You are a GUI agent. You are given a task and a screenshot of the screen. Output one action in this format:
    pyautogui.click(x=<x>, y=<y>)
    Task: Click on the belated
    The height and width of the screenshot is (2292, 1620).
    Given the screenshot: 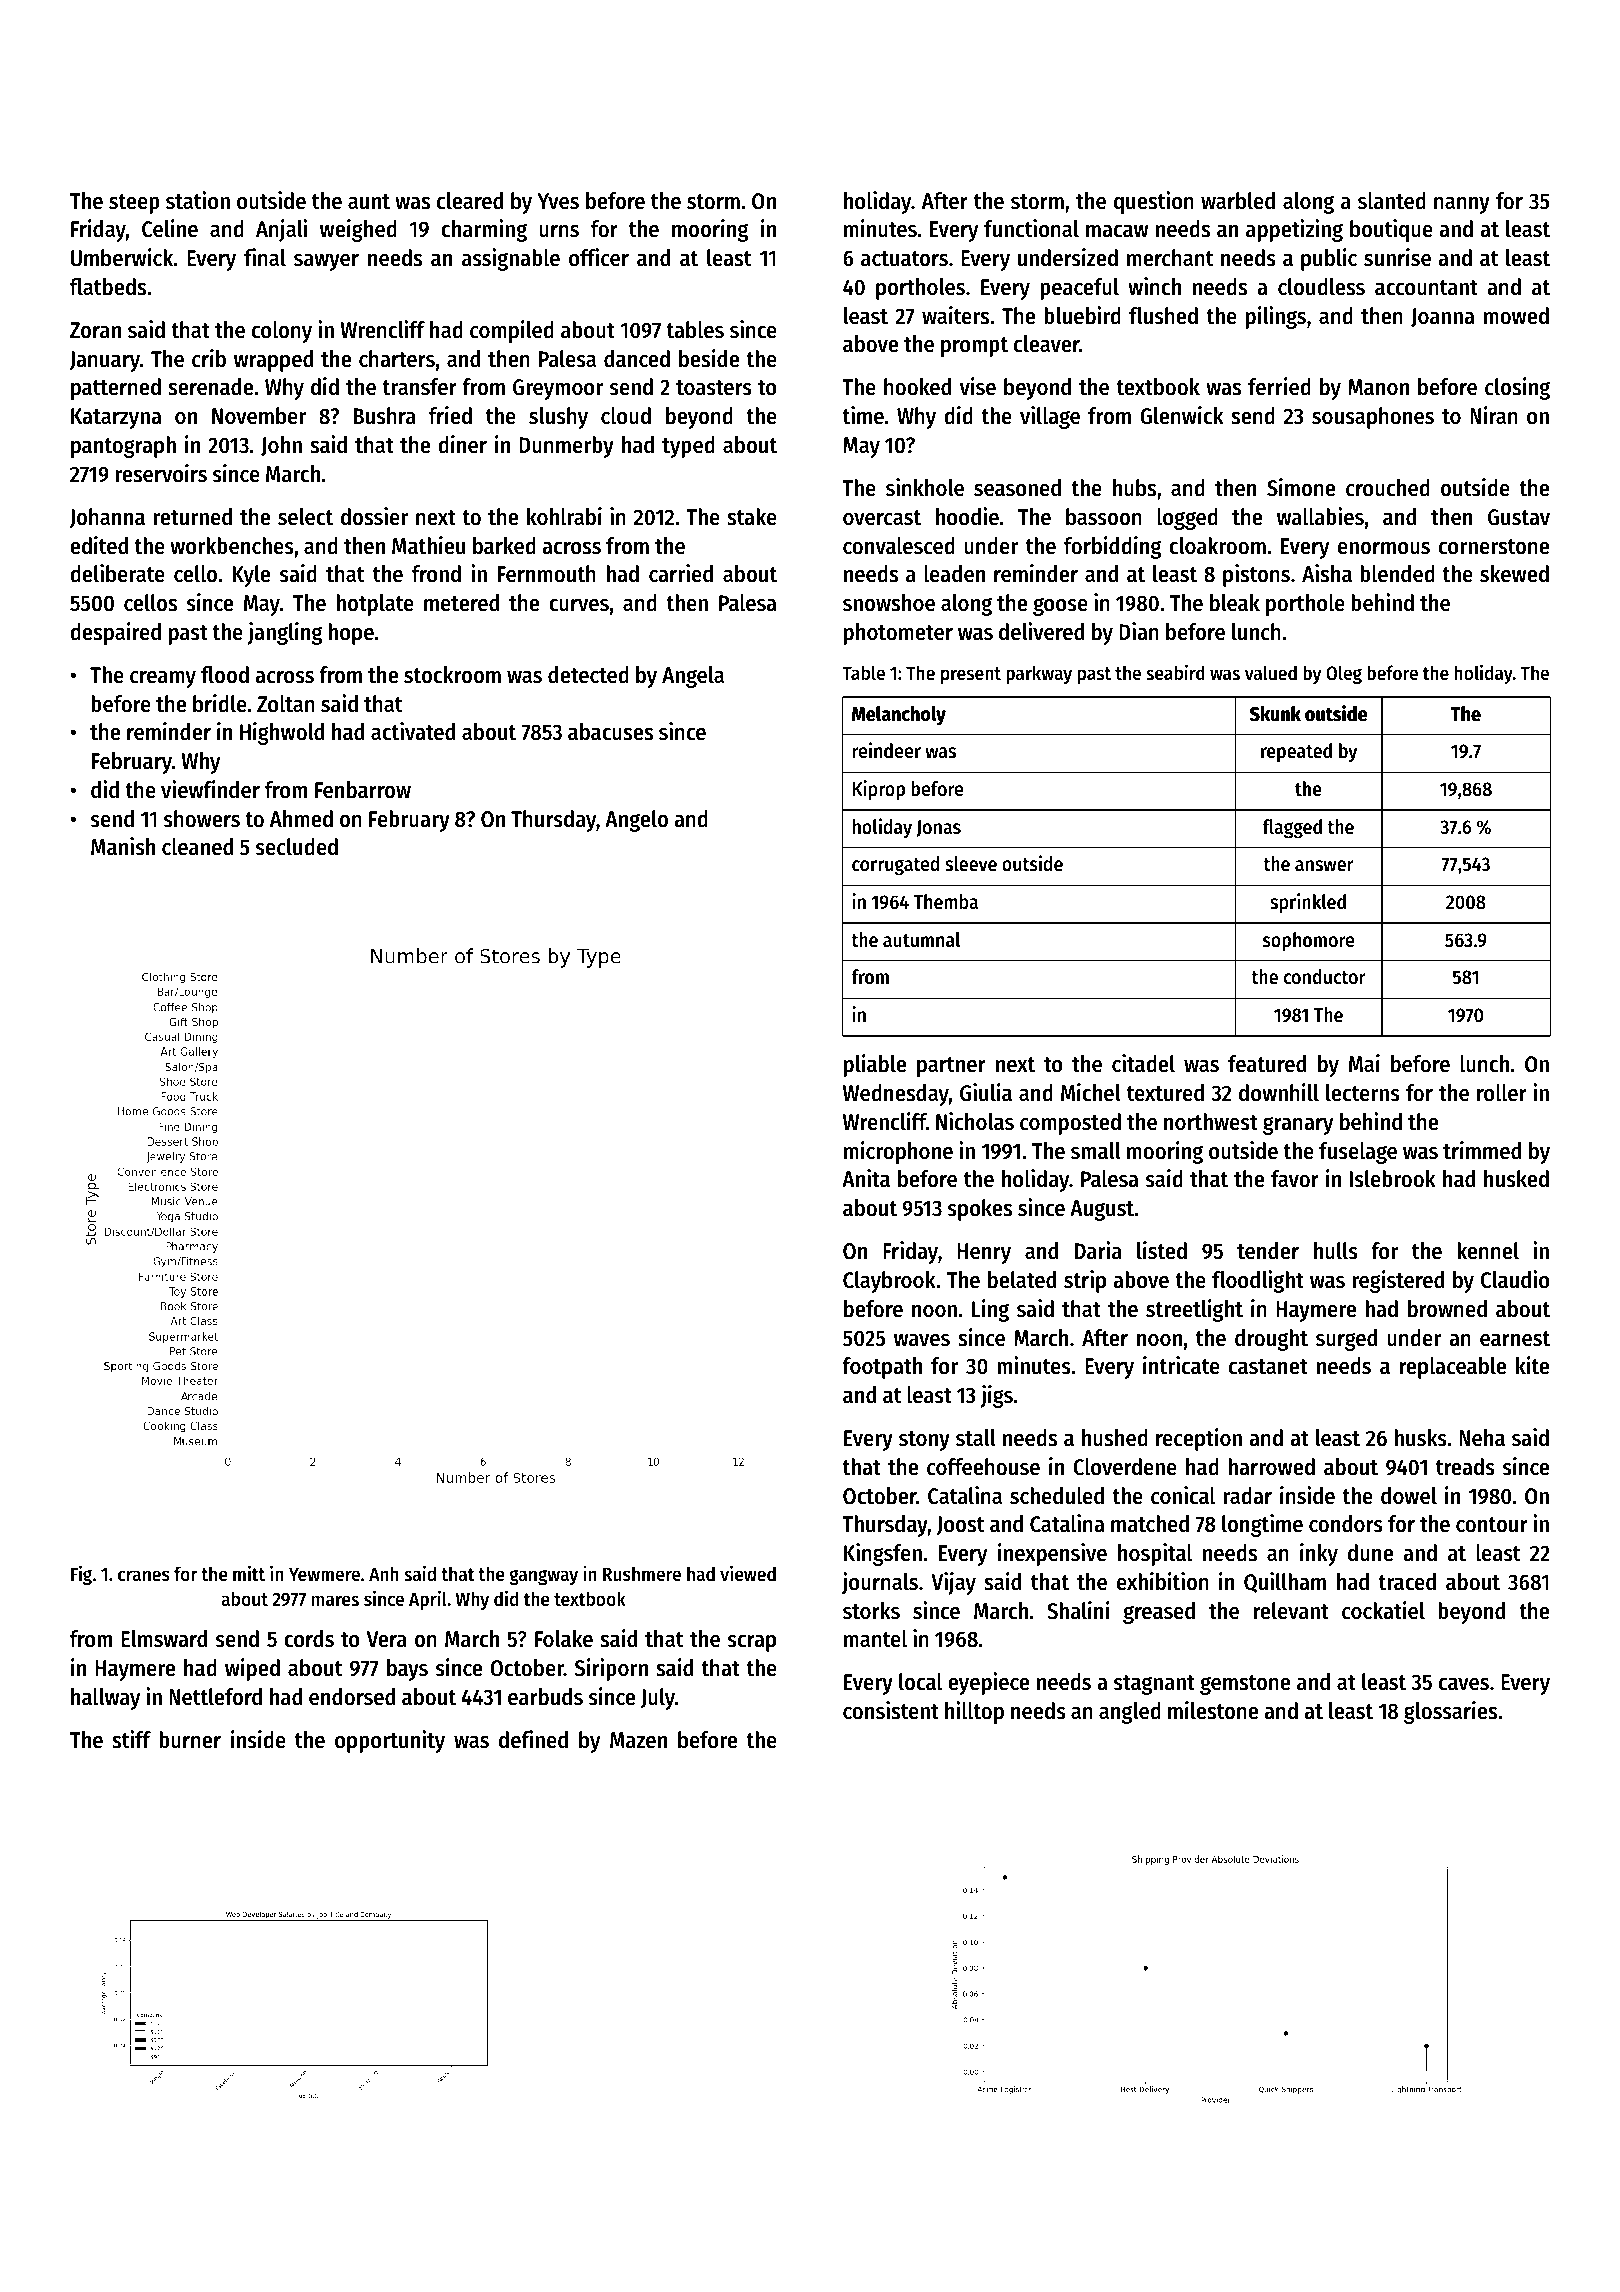 What is the action you would take?
    pyautogui.click(x=1022, y=1280)
